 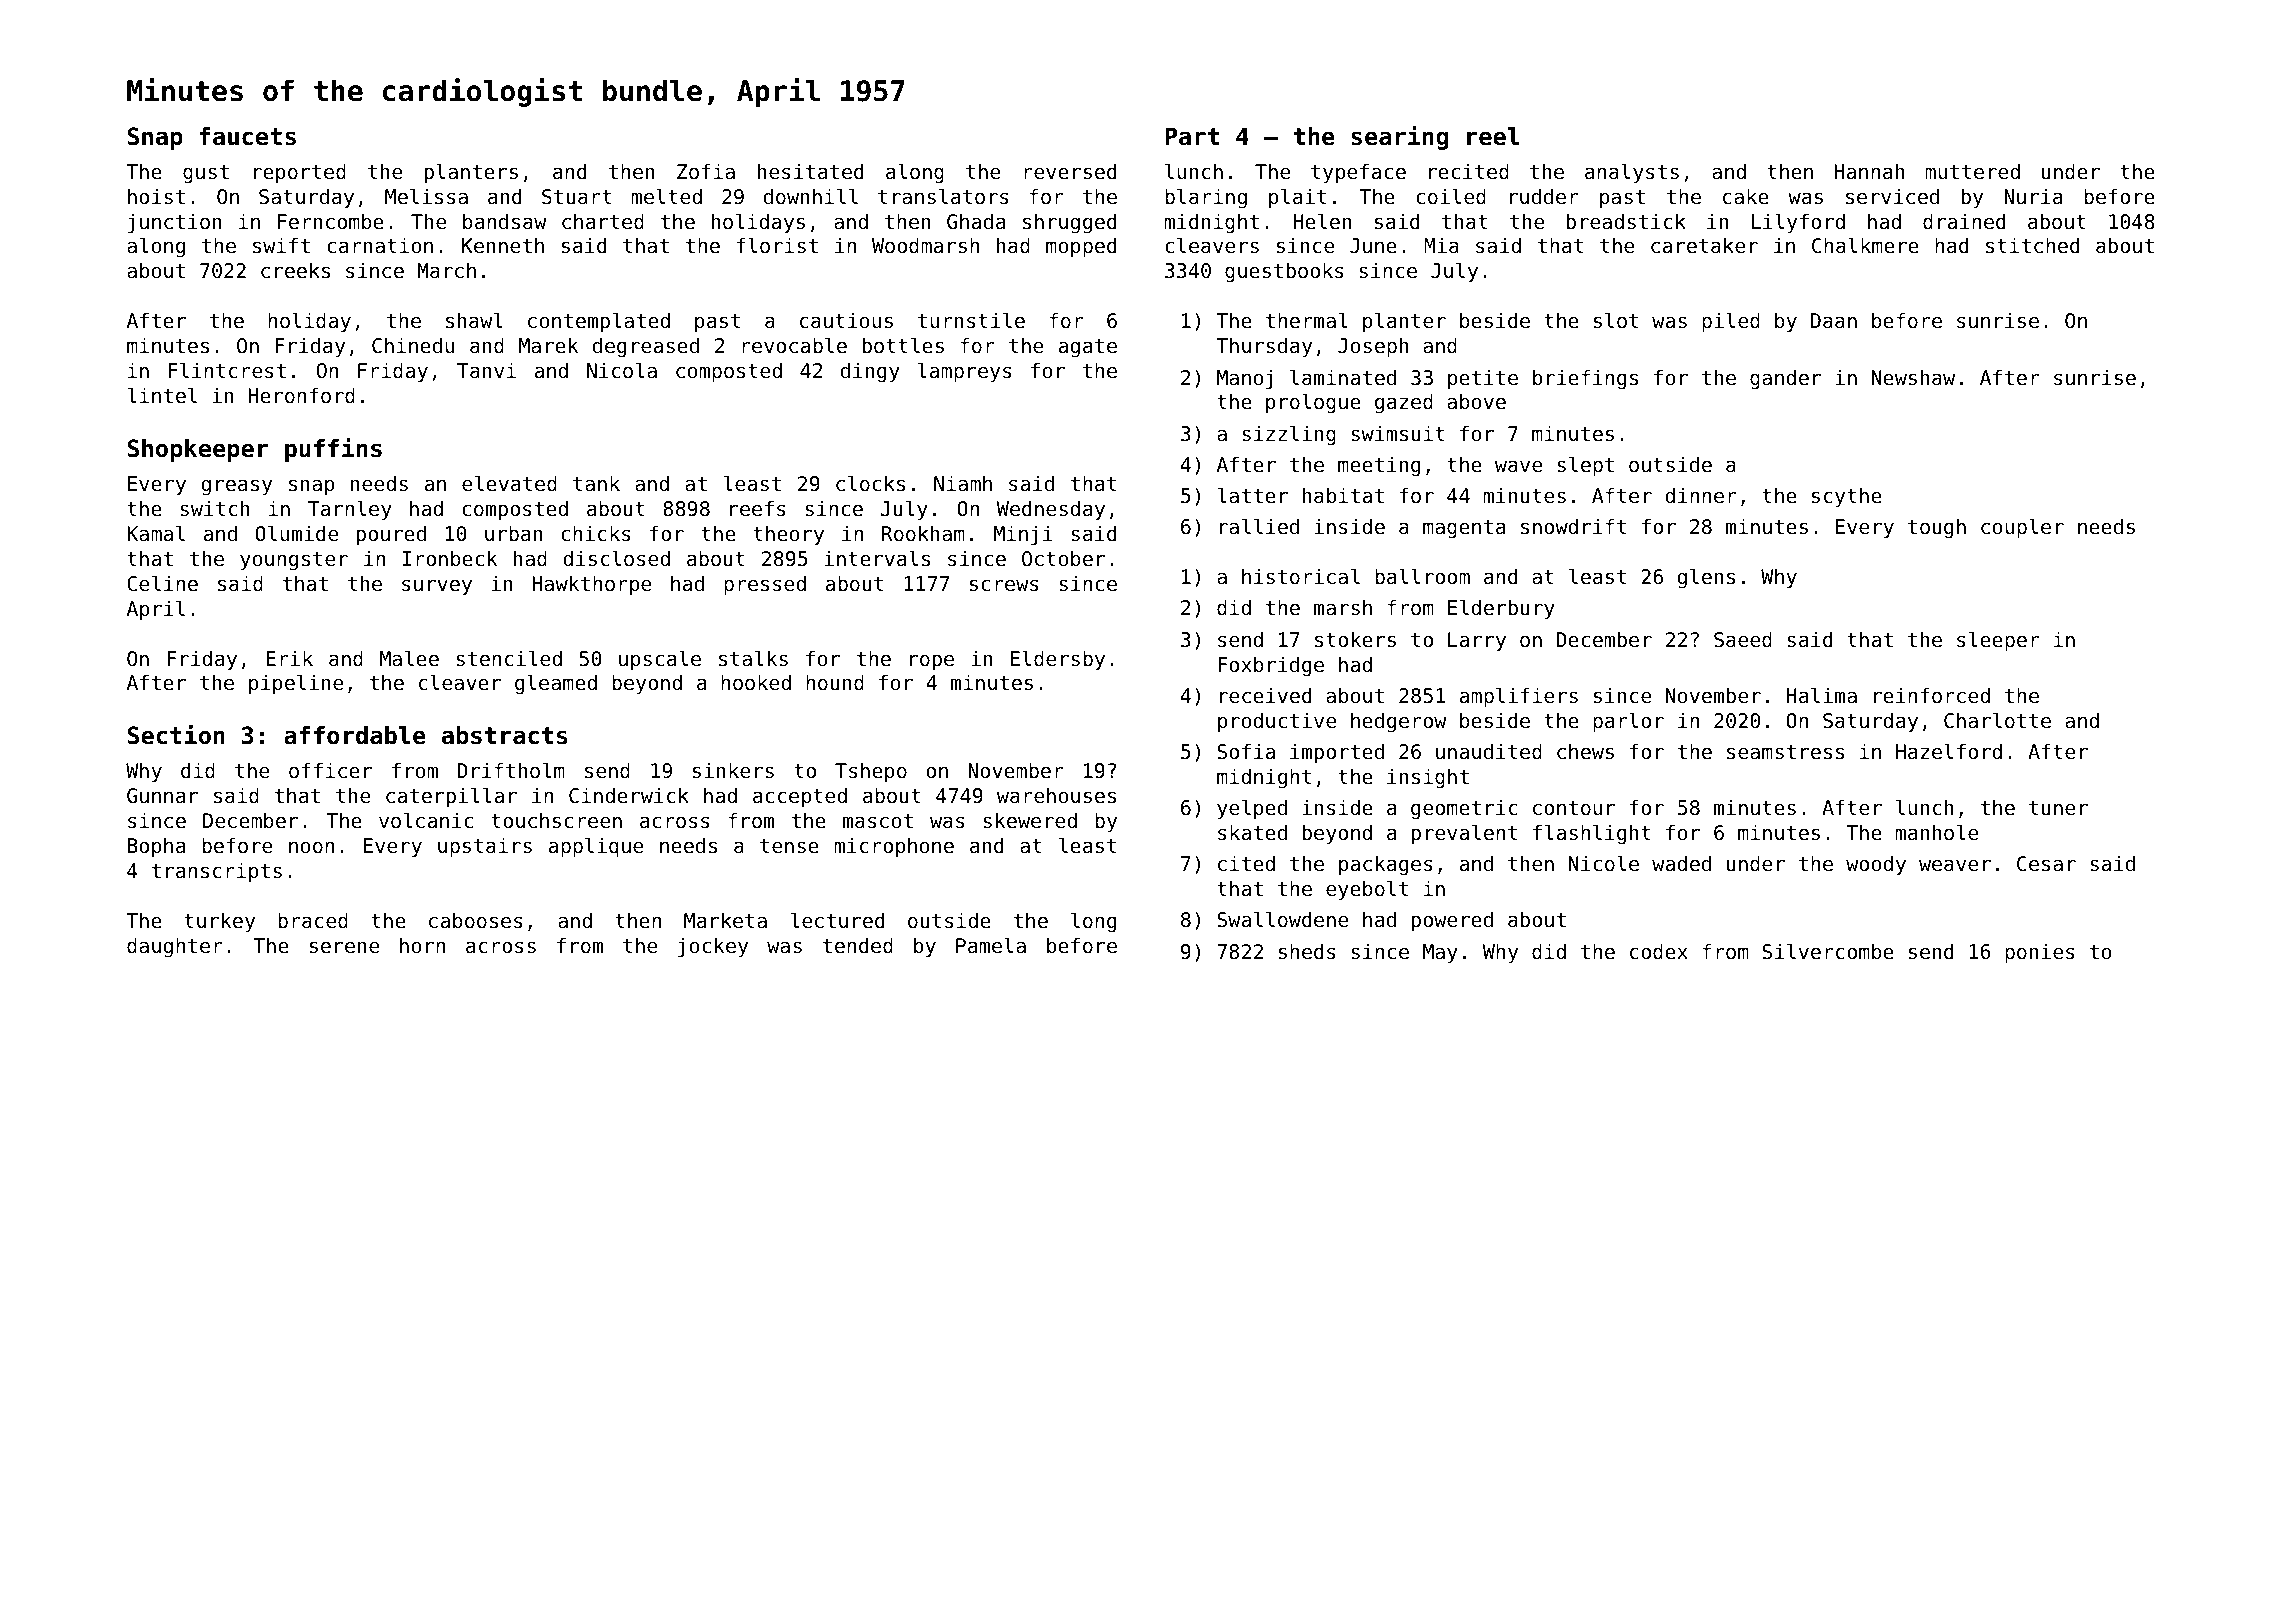 I want to click on reel, so click(x=1493, y=136).
